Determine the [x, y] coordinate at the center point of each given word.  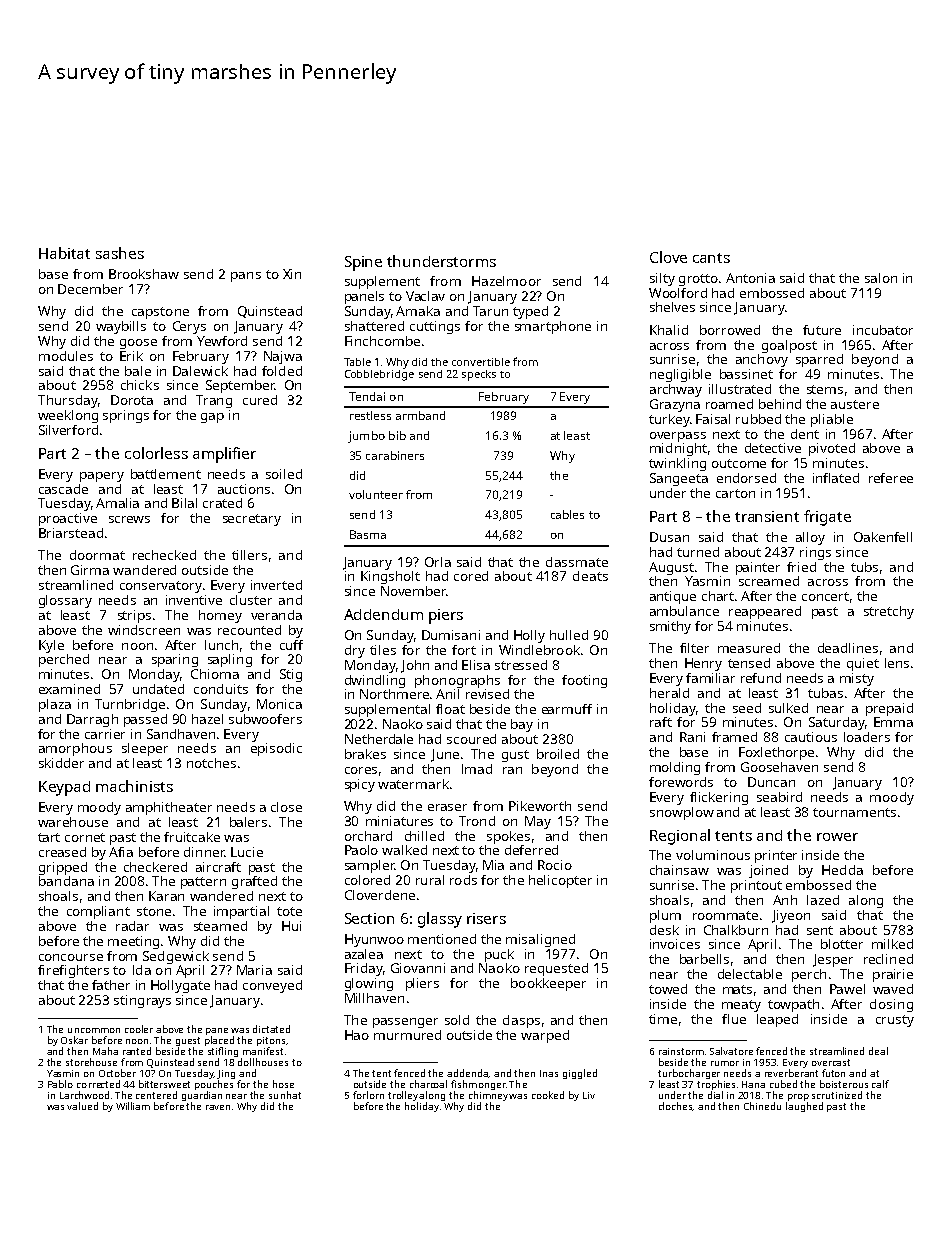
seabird [779, 797]
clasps [521, 1021]
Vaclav [425, 296]
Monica [279, 704]
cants [711, 258]
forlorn [368, 1095]
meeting [133, 942]
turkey [669, 420]
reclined [888, 959]
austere [855, 404]
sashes [120, 253]
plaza [55, 705]
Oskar [74, 1040]
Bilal [184, 503]
